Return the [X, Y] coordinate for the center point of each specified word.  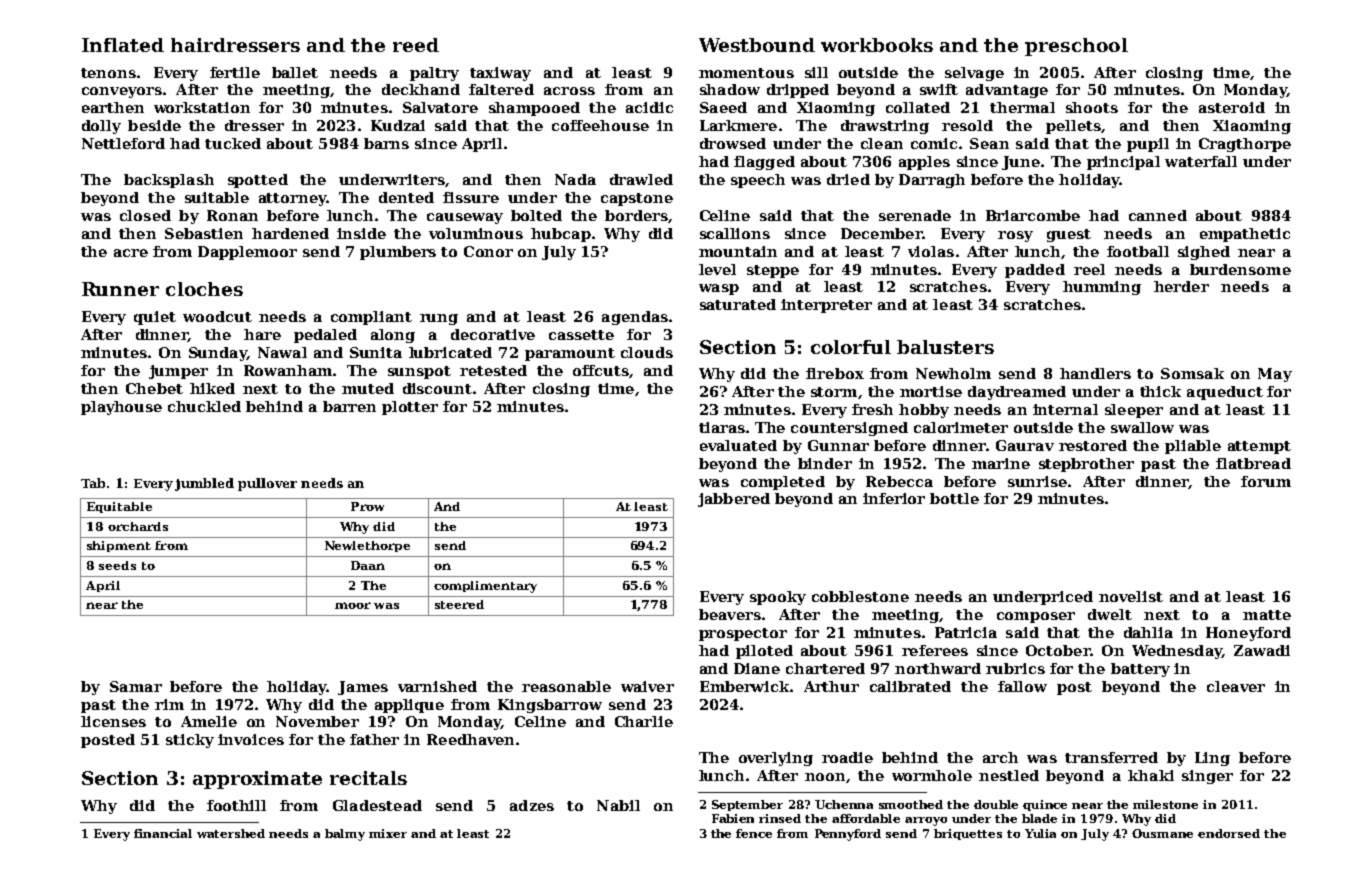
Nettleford [123, 143]
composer [1036, 617]
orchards [138, 526]
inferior [894, 498]
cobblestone [860, 596]
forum [1266, 481]
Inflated [123, 45]
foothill [236, 805]
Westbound [757, 45]
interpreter [826, 306]
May [1275, 375]
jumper [178, 372]
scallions [735, 233]
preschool [1076, 47]
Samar [136, 686]
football [1138, 251]
